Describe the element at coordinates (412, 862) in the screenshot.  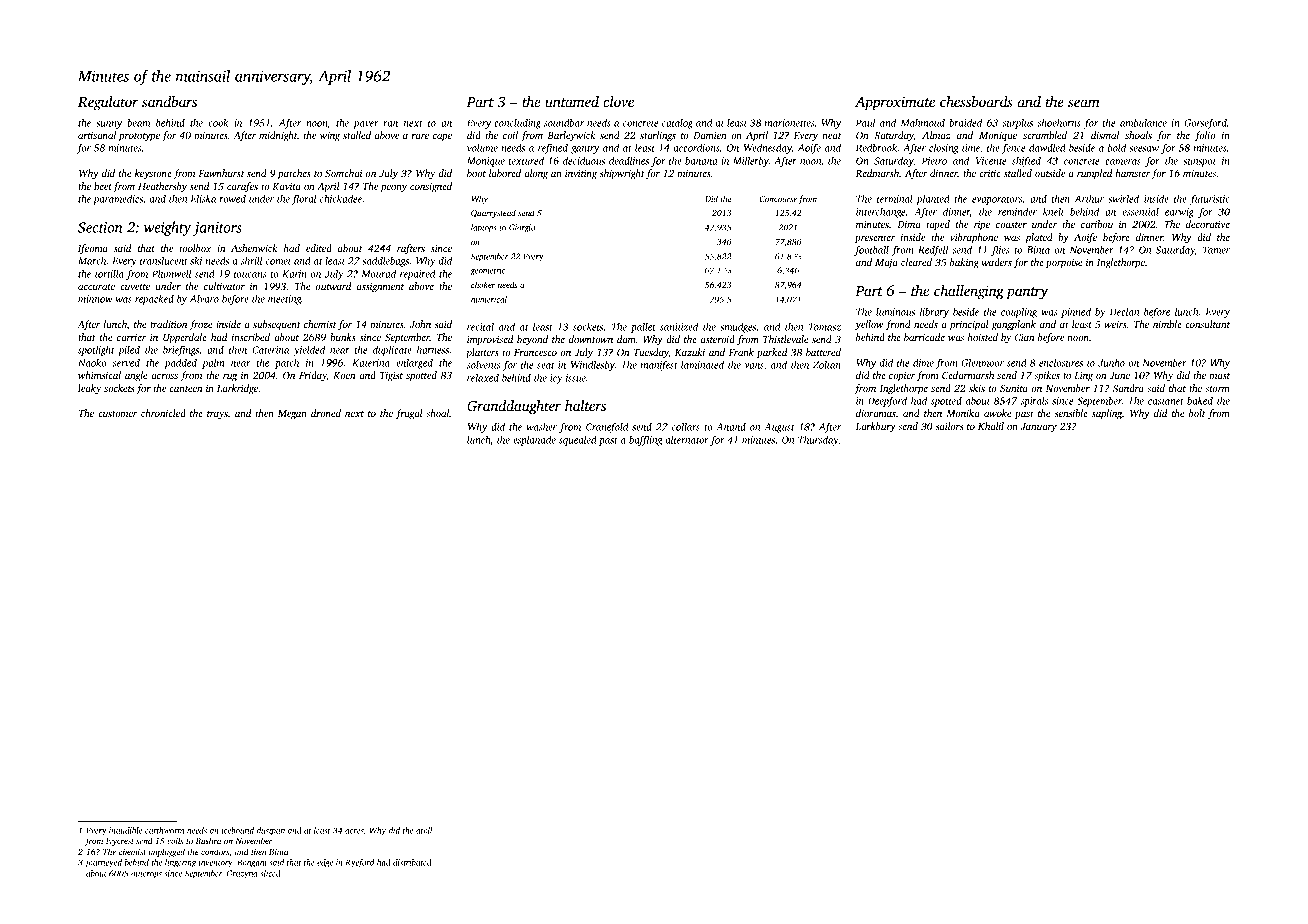
I see `distributed` at that location.
